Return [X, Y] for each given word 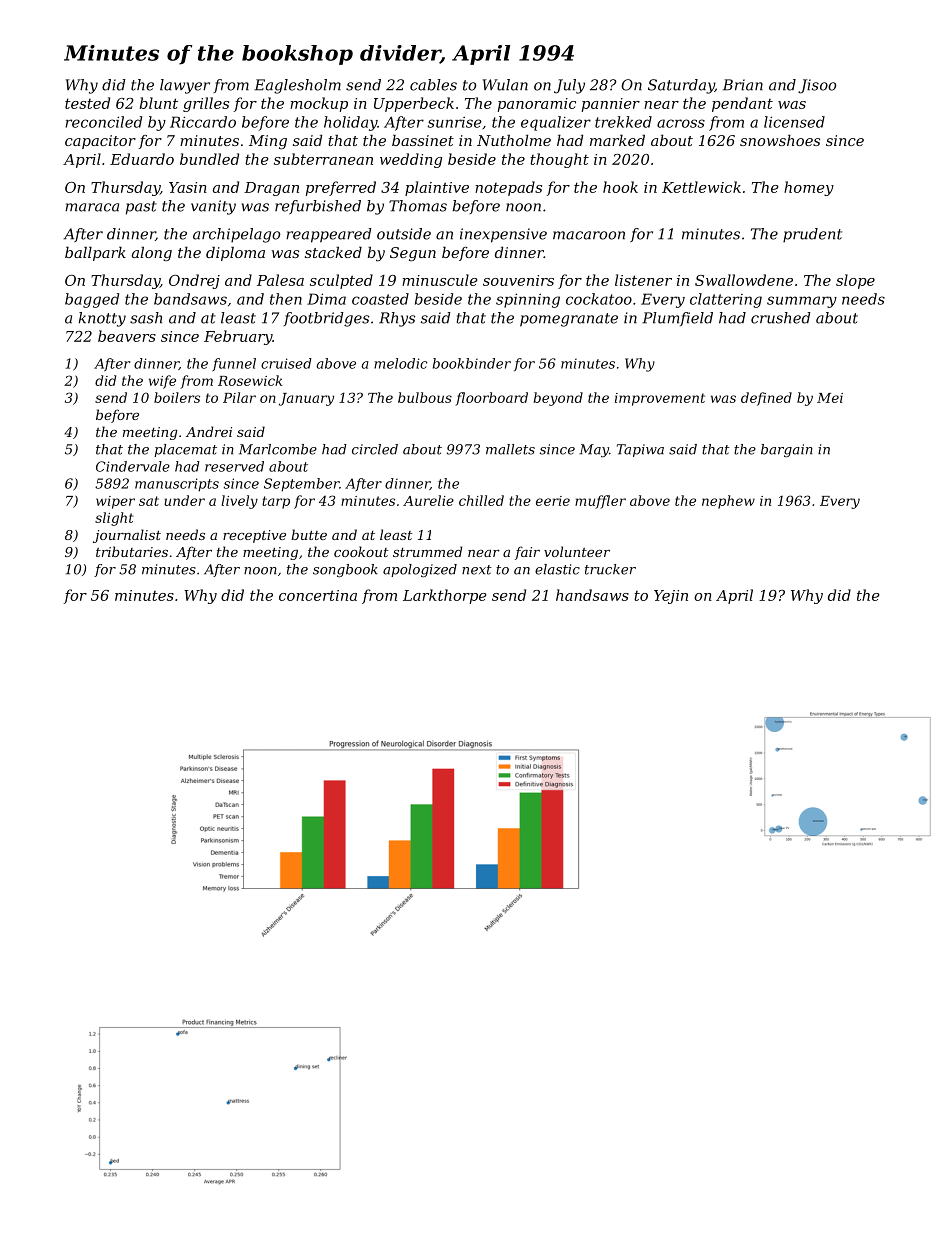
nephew [728, 502]
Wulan [505, 85]
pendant [742, 104]
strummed [427, 551]
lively [239, 502]
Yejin [671, 597]
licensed [794, 122]
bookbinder [472, 363]
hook [620, 187]
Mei [830, 398]
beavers [127, 336]
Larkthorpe [445, 596]
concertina [318, 595]
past [141, 208]
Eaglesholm [297, 86]
